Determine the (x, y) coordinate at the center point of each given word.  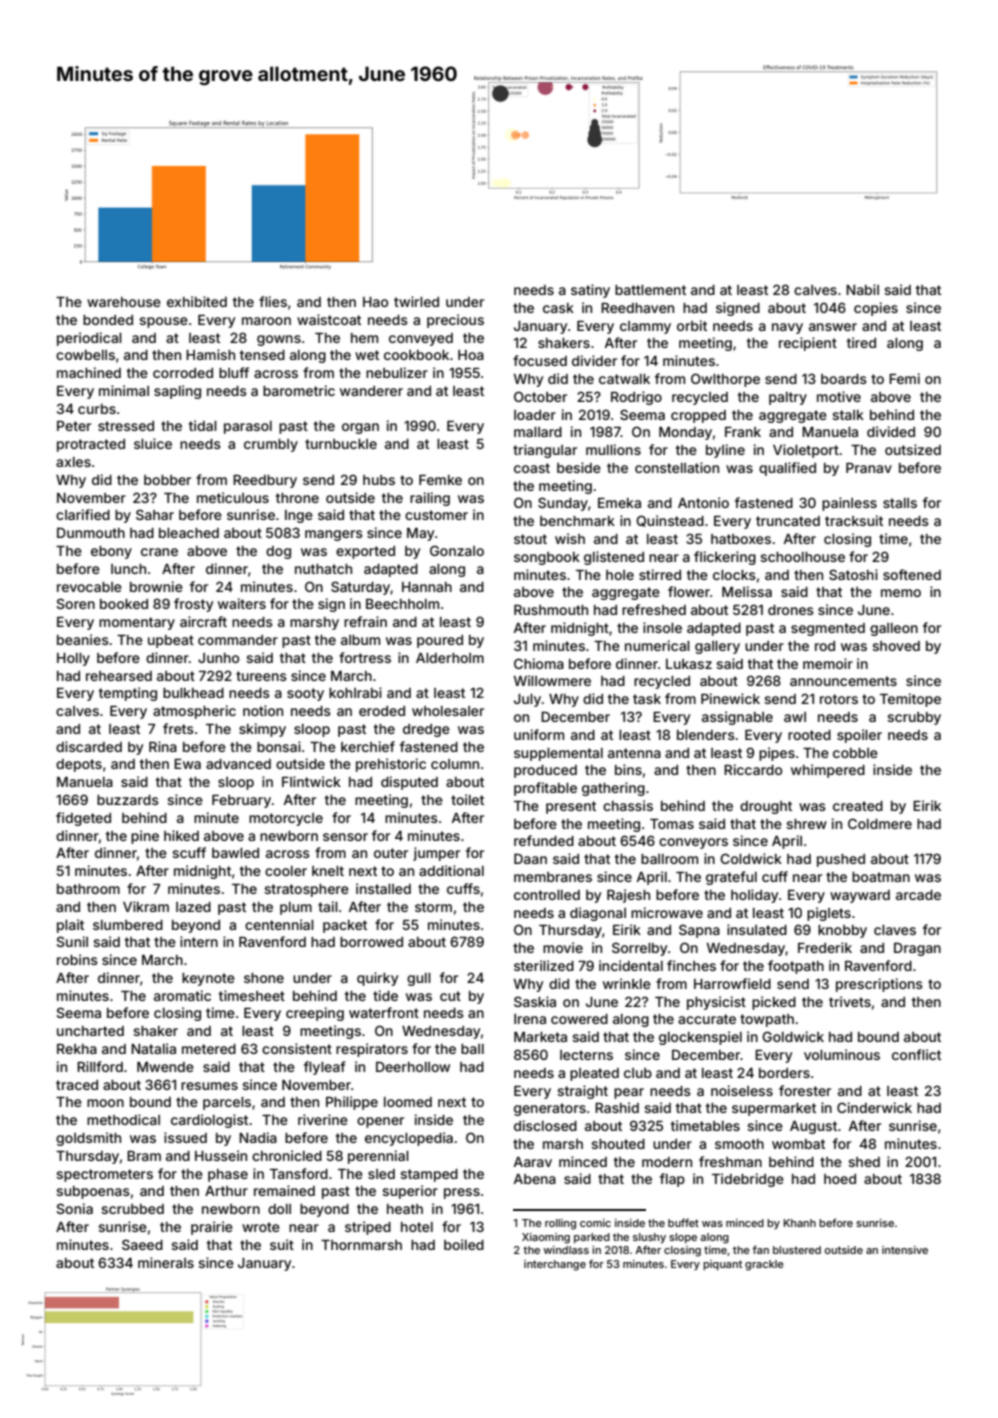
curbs (97, 409)
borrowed (371, 942)
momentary (137, 623)
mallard (538, 432)
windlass (566, 1250)
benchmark (577, 521)
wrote (261, 1227)
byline (725, 451)
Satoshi (853, 574)
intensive (905, 1250)
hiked (181, 835)
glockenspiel (700, 1038)
